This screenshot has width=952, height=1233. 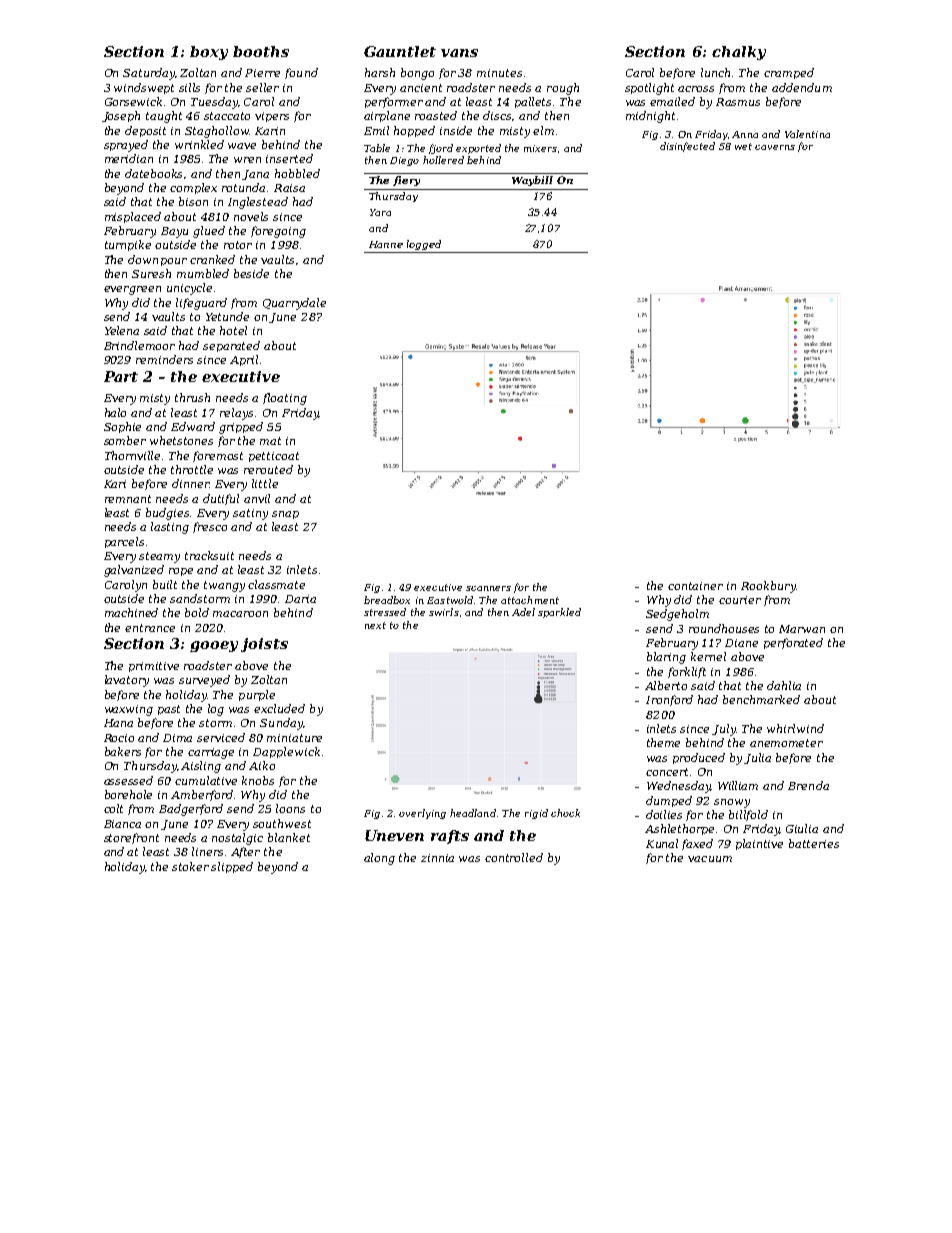 I want to click on lifeguard, so click(x=201, y=304).
